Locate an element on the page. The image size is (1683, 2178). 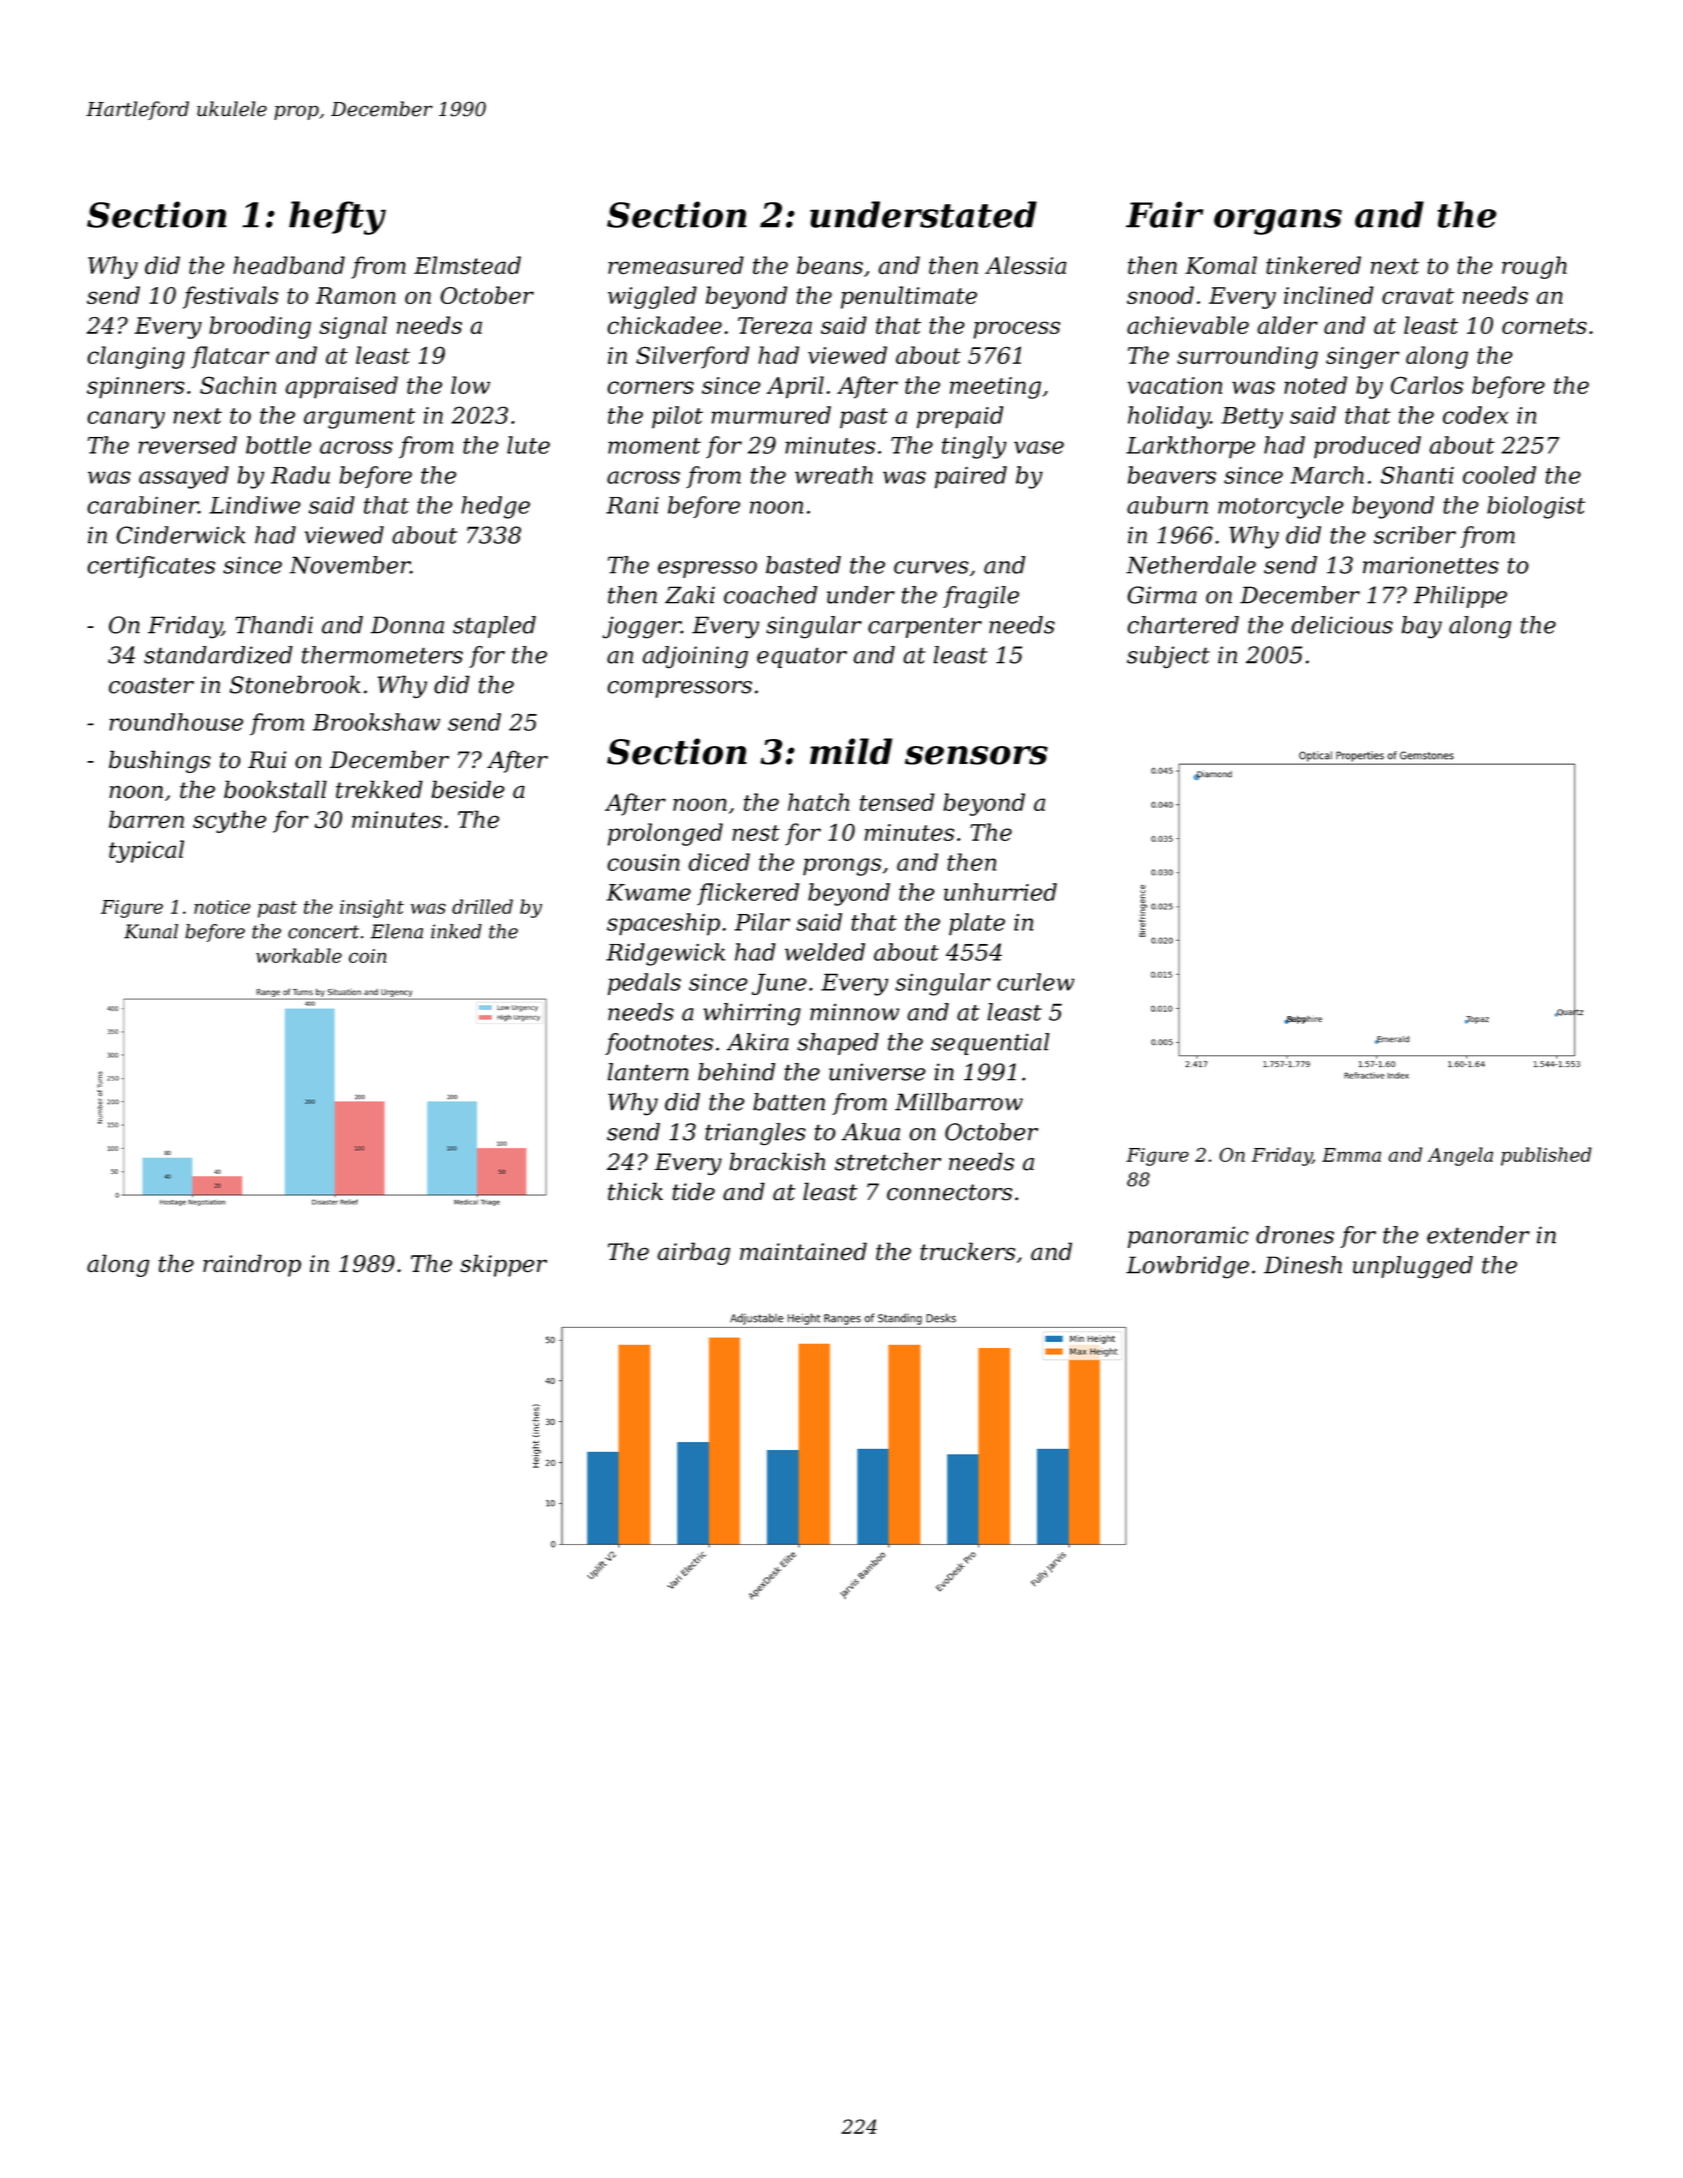
process is located at coordinates (1016, 330).
